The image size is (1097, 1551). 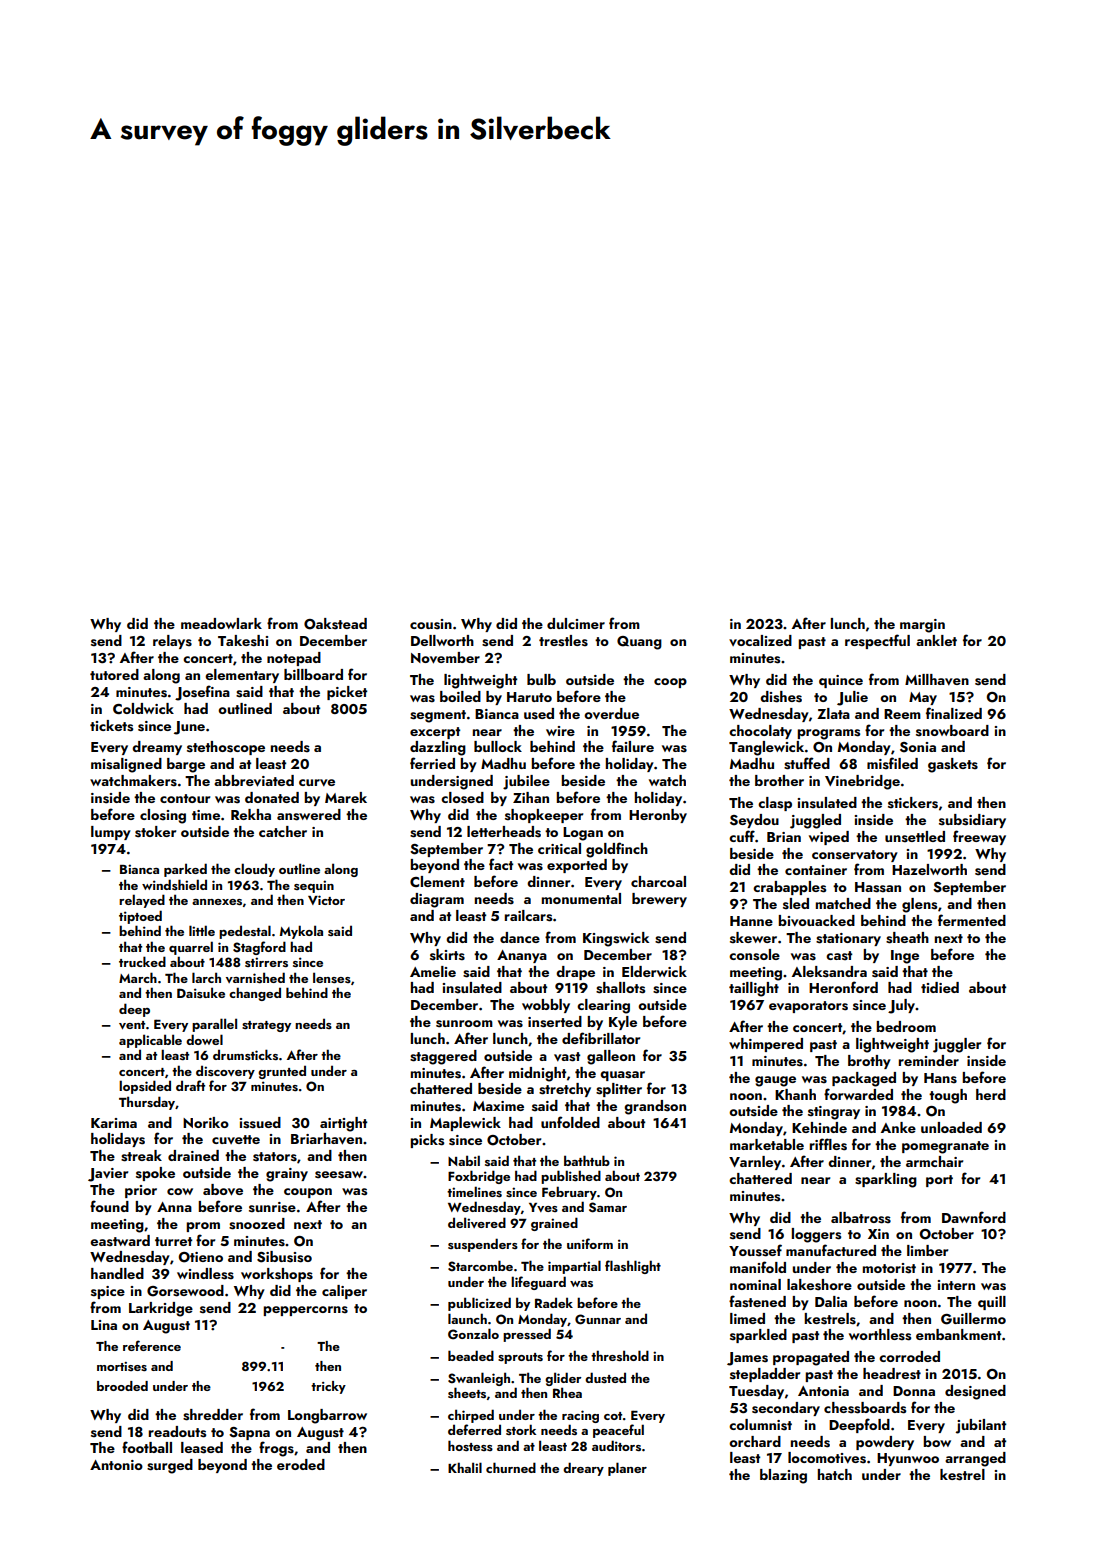 What do you see at coordinates (344, 1292) in the document?
I see `caliper` at bounding box center [344, 1292].
